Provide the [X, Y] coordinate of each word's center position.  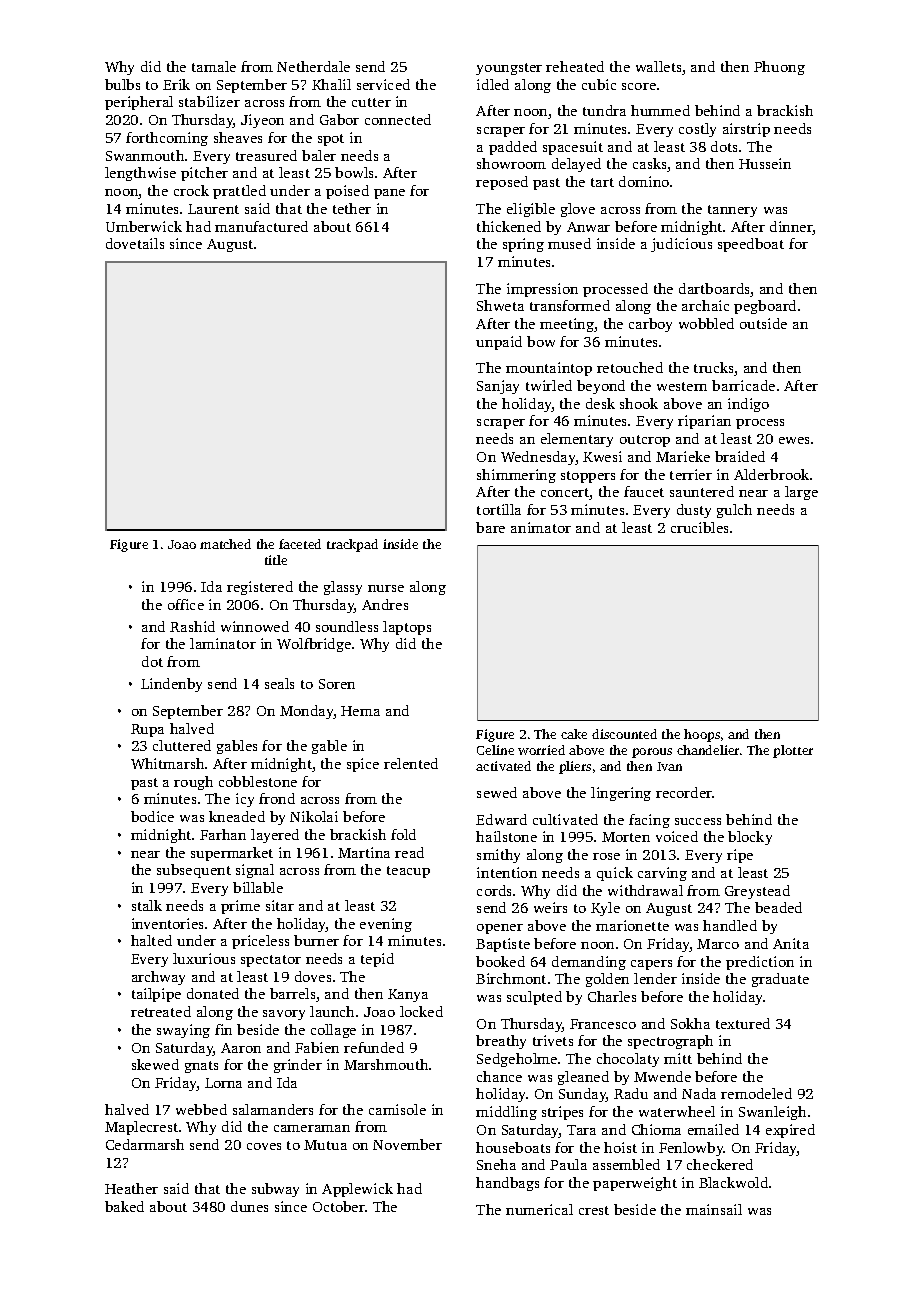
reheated [575, 66]
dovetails [135, 243]
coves [264, 1146]
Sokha [690, 1023]
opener [500, 929]
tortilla [499, 509]
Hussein [765, 163]
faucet [644, 491]
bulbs [122, 84]
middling [506, 1113]
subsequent [194, 871]
